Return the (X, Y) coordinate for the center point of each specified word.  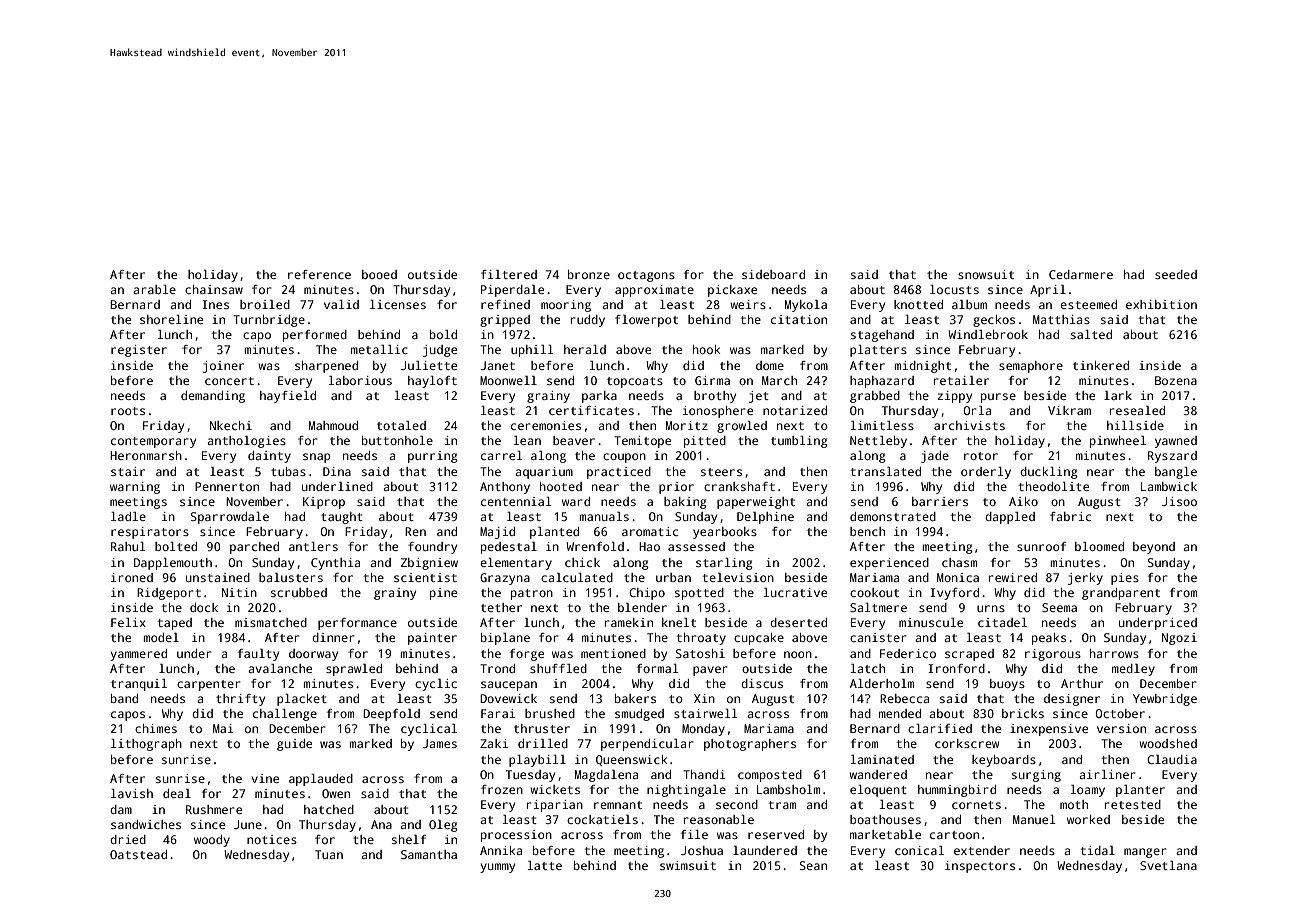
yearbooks (725, 533)
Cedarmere (1081, 274)
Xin (704, 698)
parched (254, 548)
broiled (265, 304)
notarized (795, 410)
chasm (959, 562)
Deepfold (391, 715)
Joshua (702, 850)
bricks (1023, 713)
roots (128, 411)
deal (177, 793)
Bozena (1176, 380)
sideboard (773, 274)
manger (1145, 853)
